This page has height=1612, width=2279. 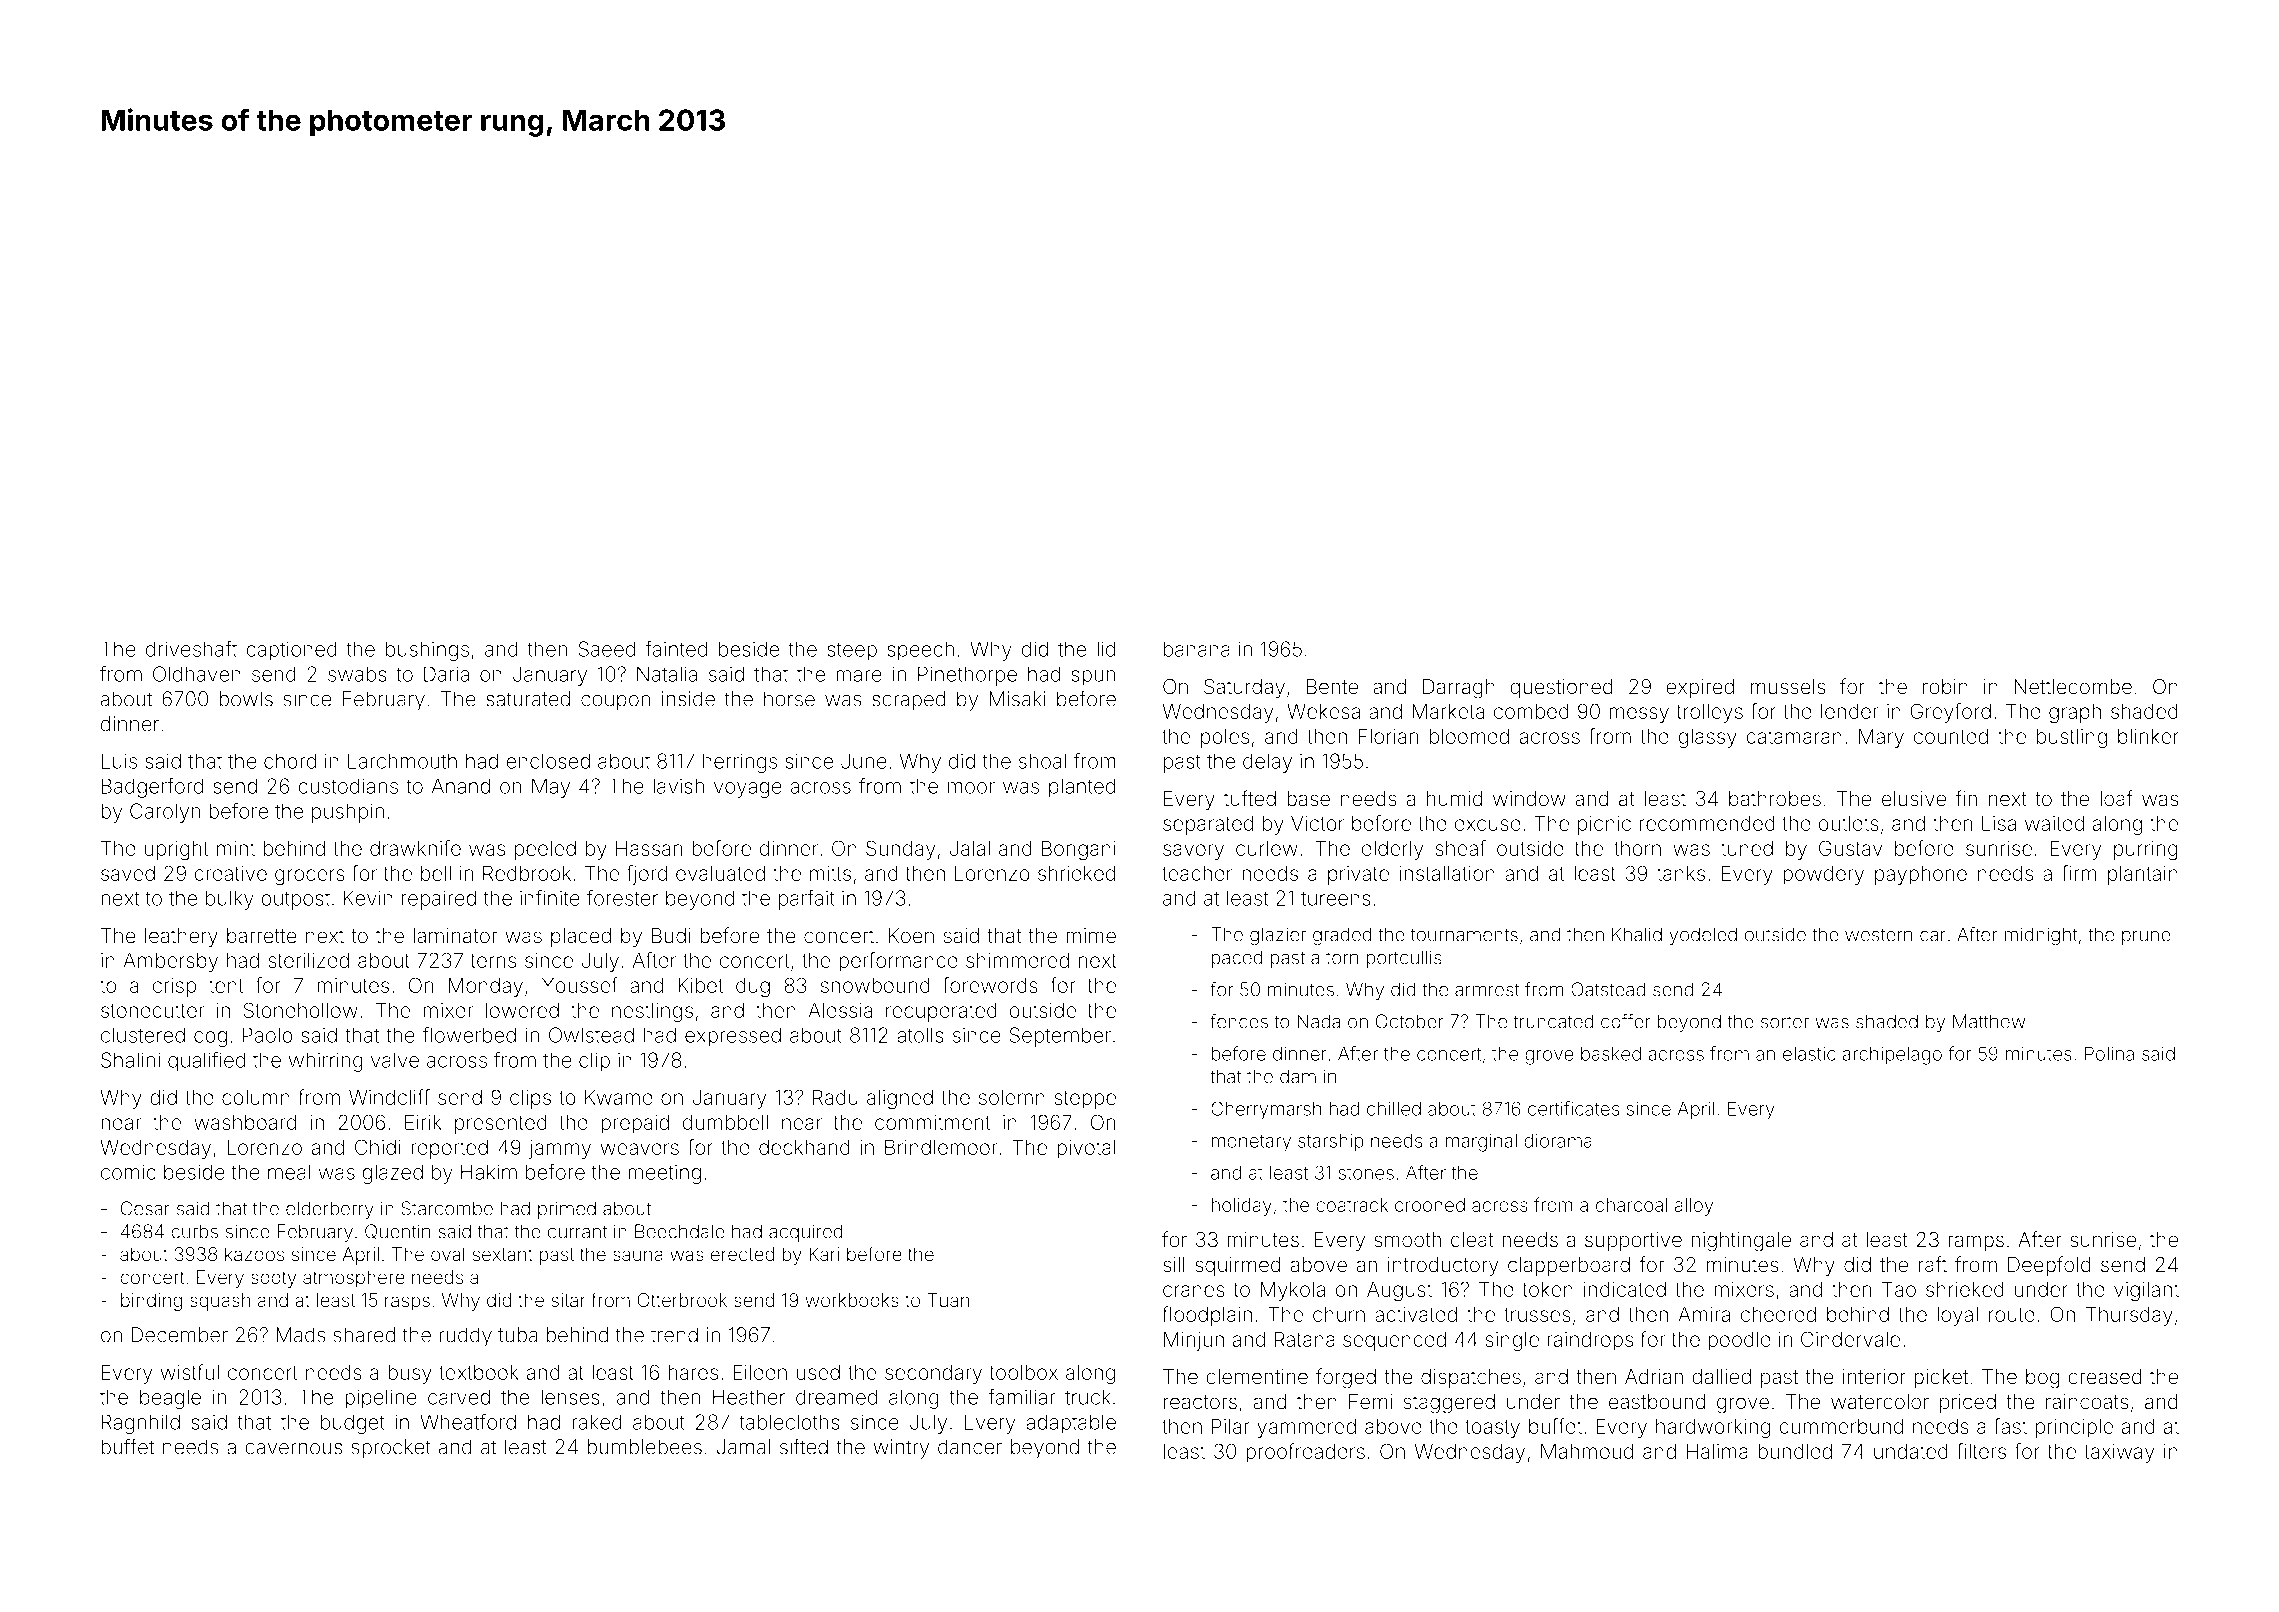 What do you see at coordinates (1823, 875) in the page?
I see `powdery` at bounding box center [1823, 875].
